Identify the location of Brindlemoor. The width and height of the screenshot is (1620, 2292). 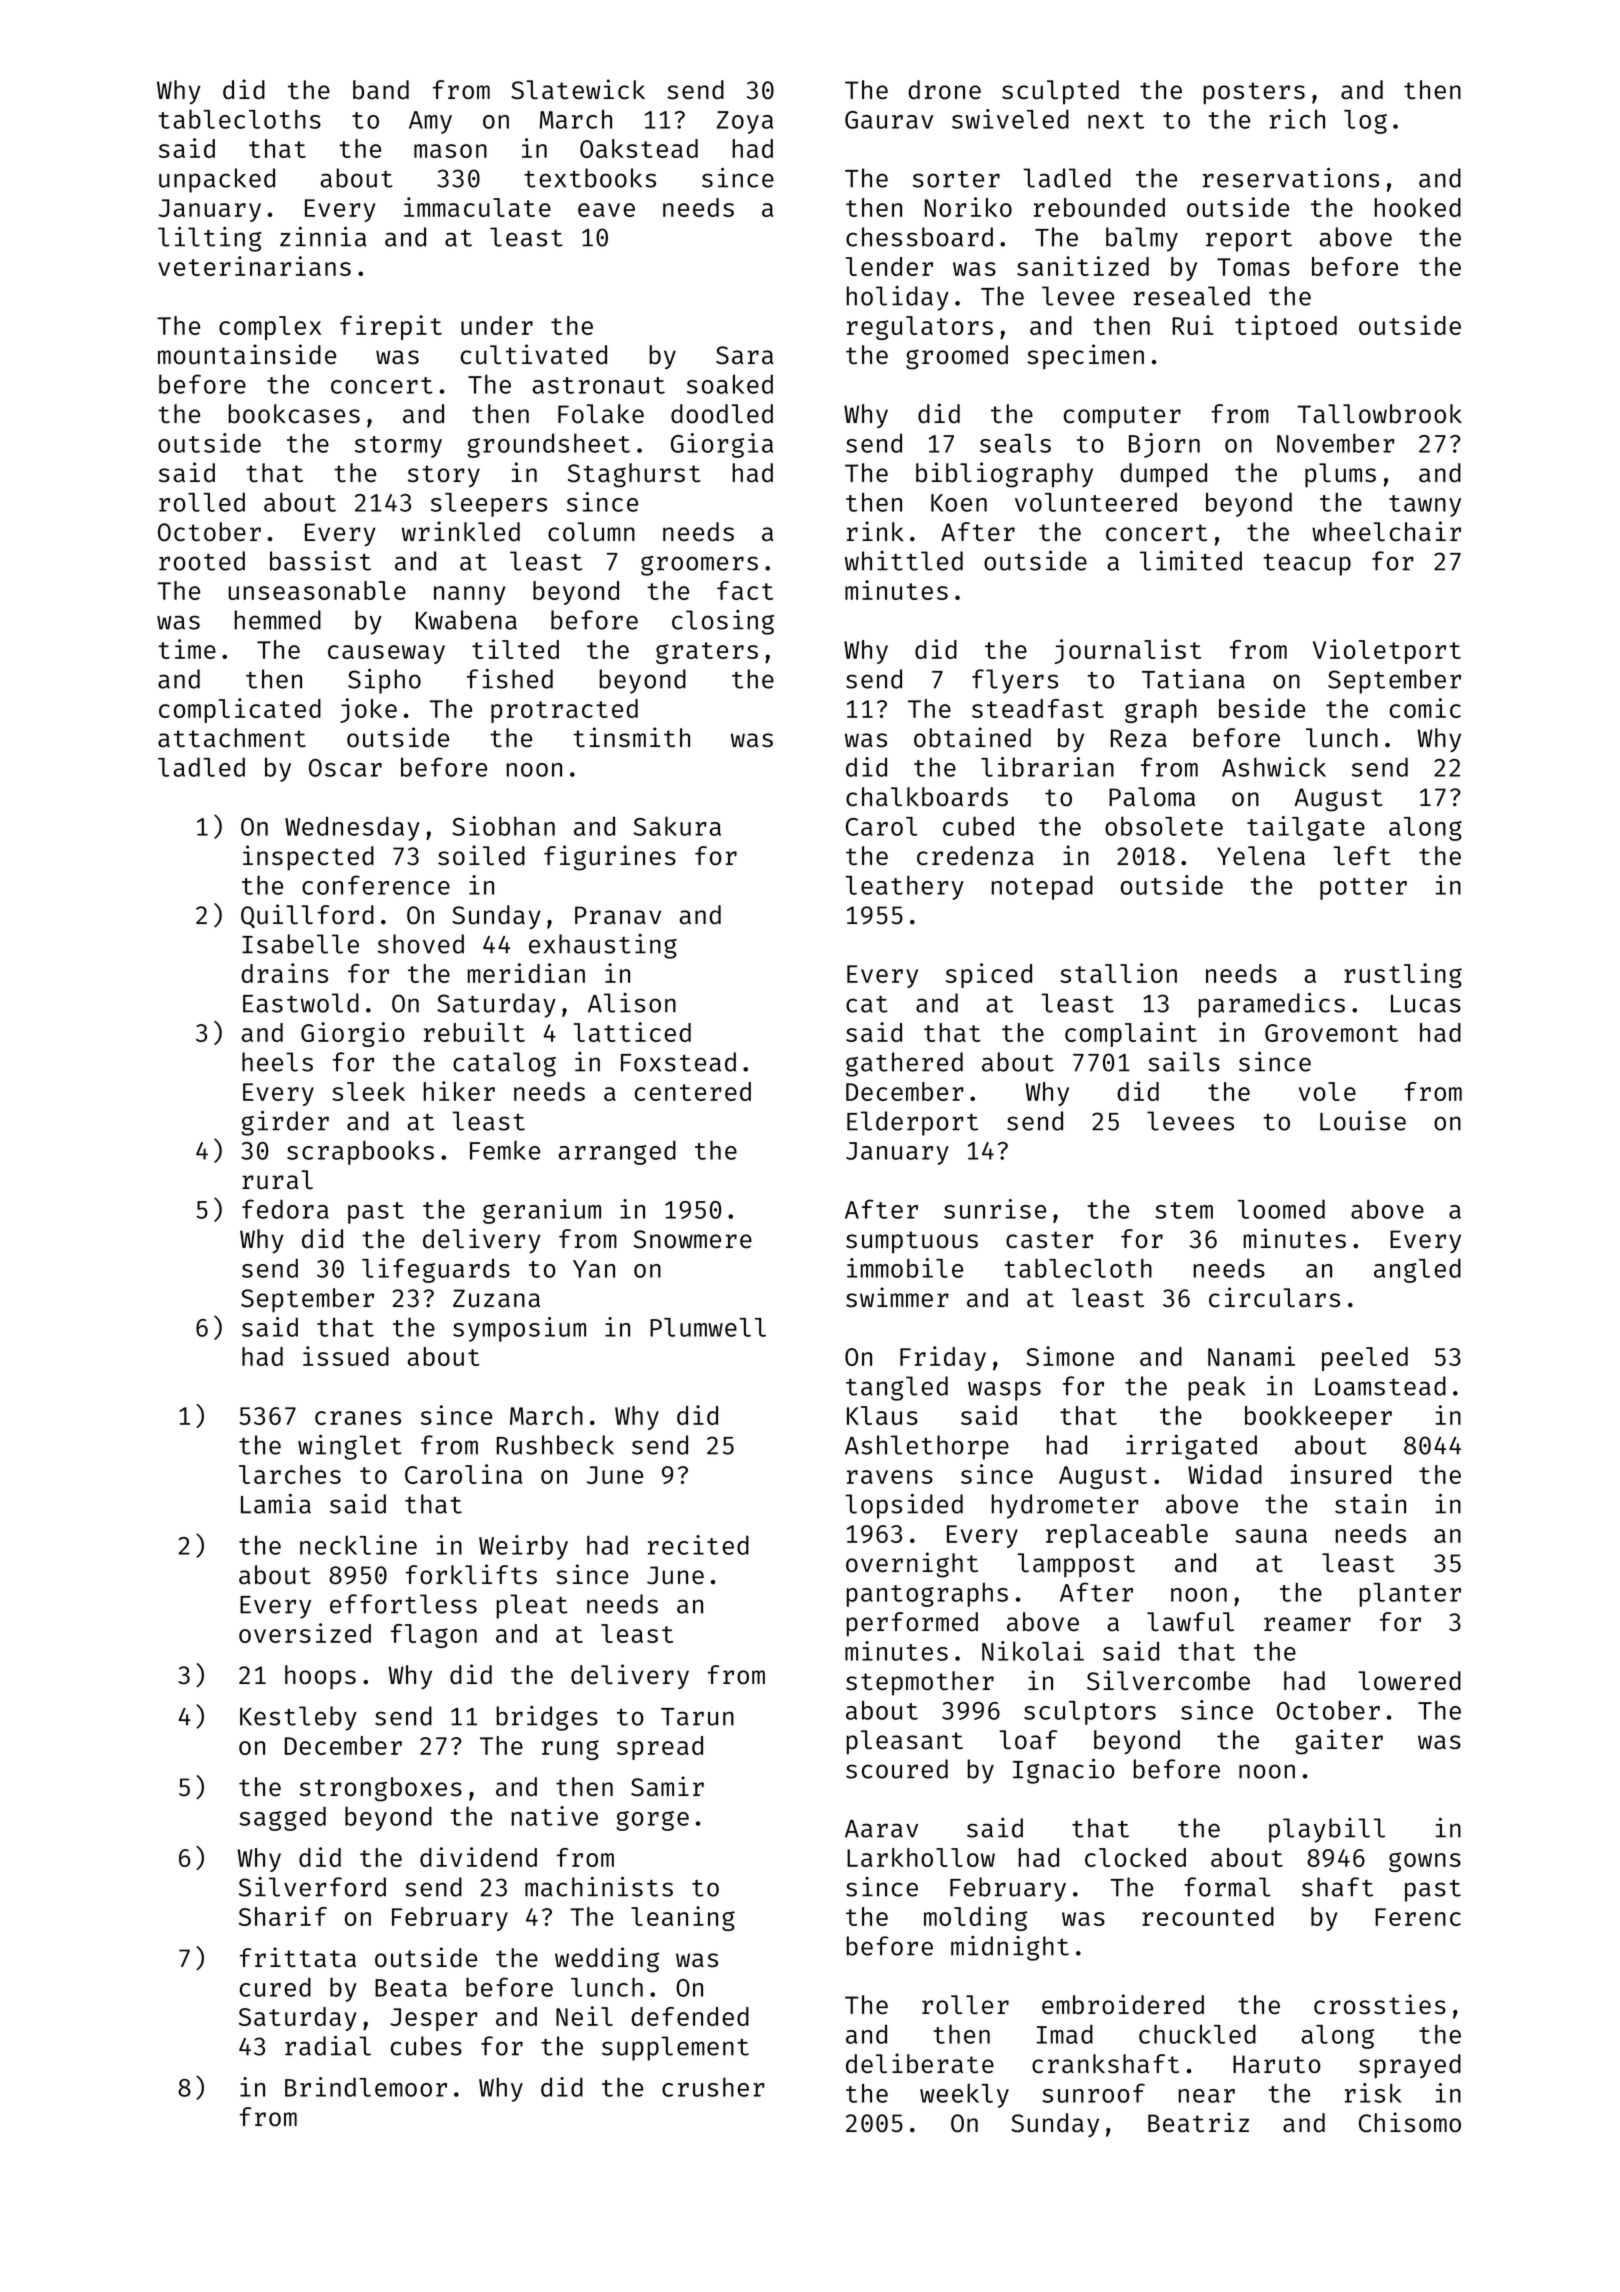
(366, 2087).
